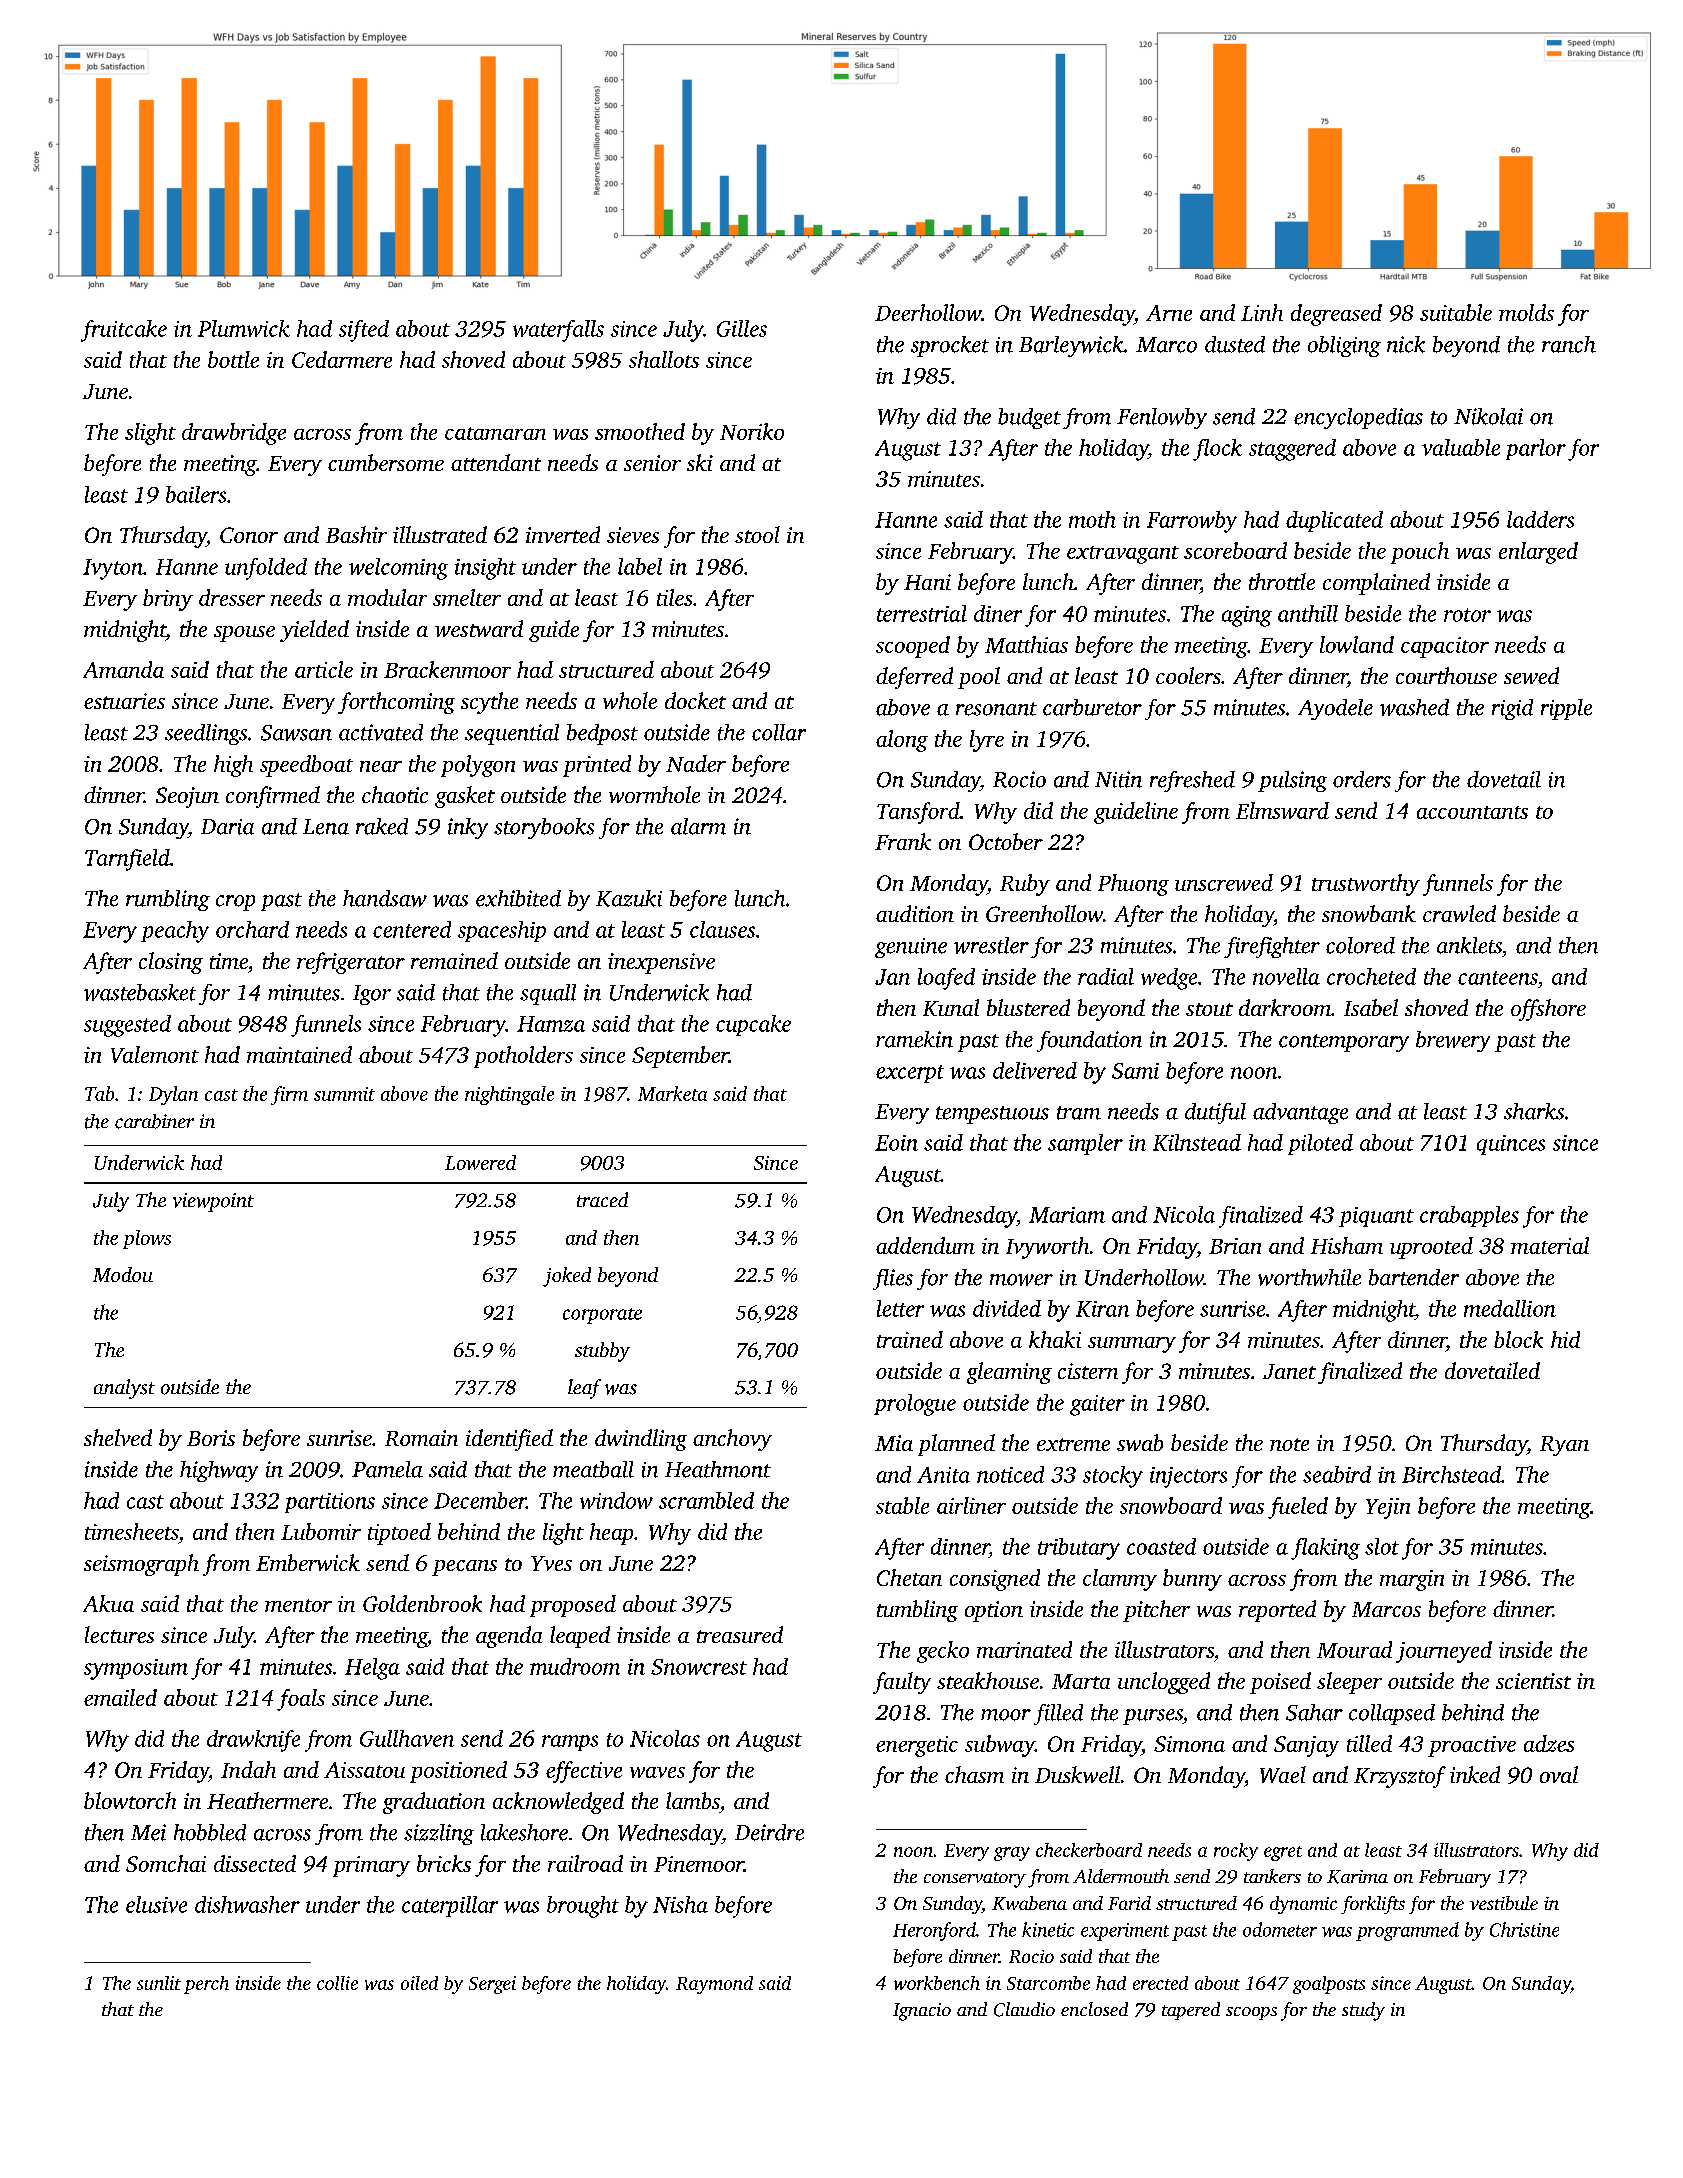 The width and height of the image is (1683, 2178). I want to click on duplicated, so click(1334, 521).
